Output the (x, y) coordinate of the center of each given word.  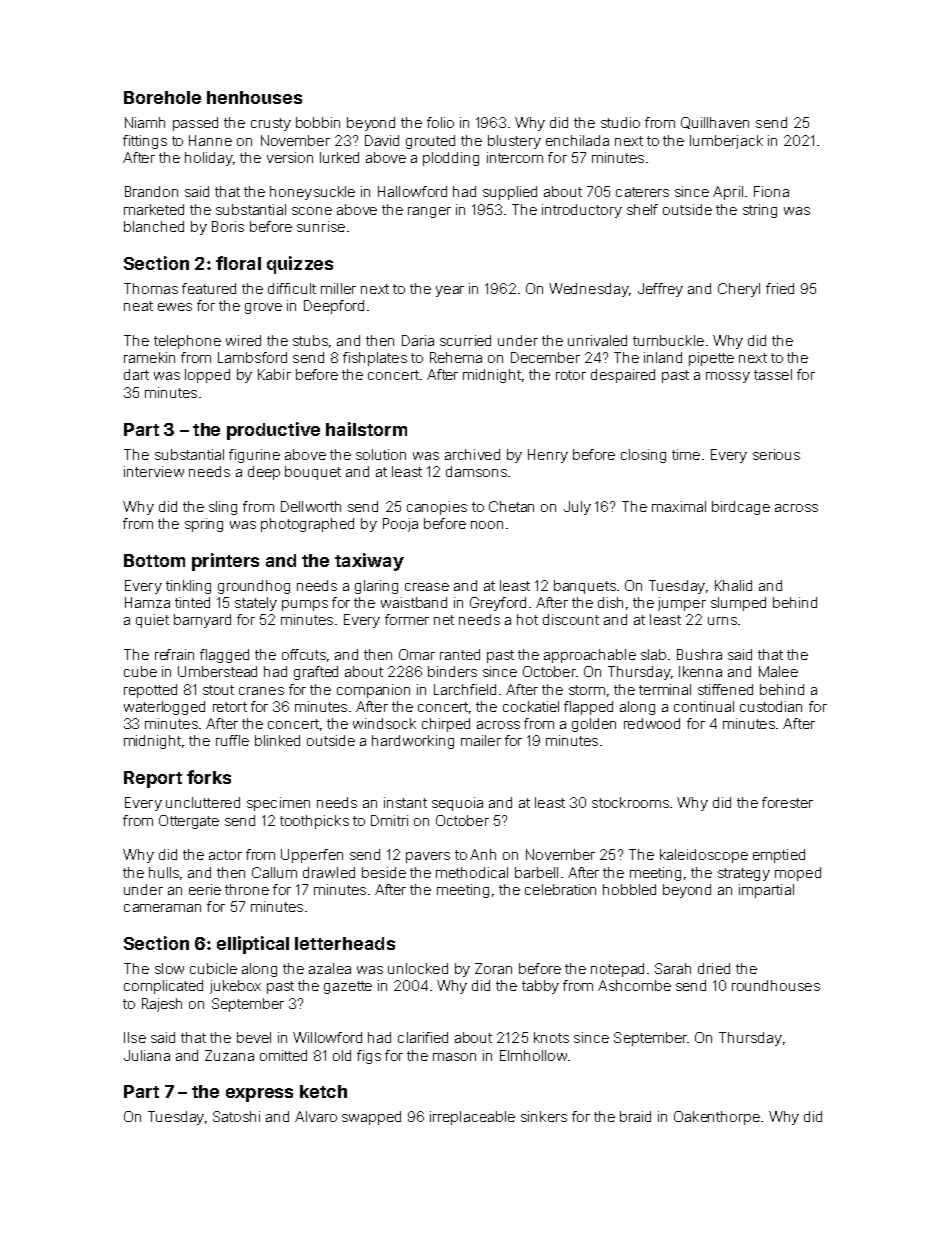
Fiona (771, 191)
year (450, 291)
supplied (510, 193)
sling (223, 508)
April (728, 193)
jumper (682, 604)
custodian (771, 706)
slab (653, 654)
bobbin (318, 122)
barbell (536, 872)
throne (247, 889)
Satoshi (236, 1116)
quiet (152, 621)
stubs (310, 340)
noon (487, 525)
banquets (585, 587)
